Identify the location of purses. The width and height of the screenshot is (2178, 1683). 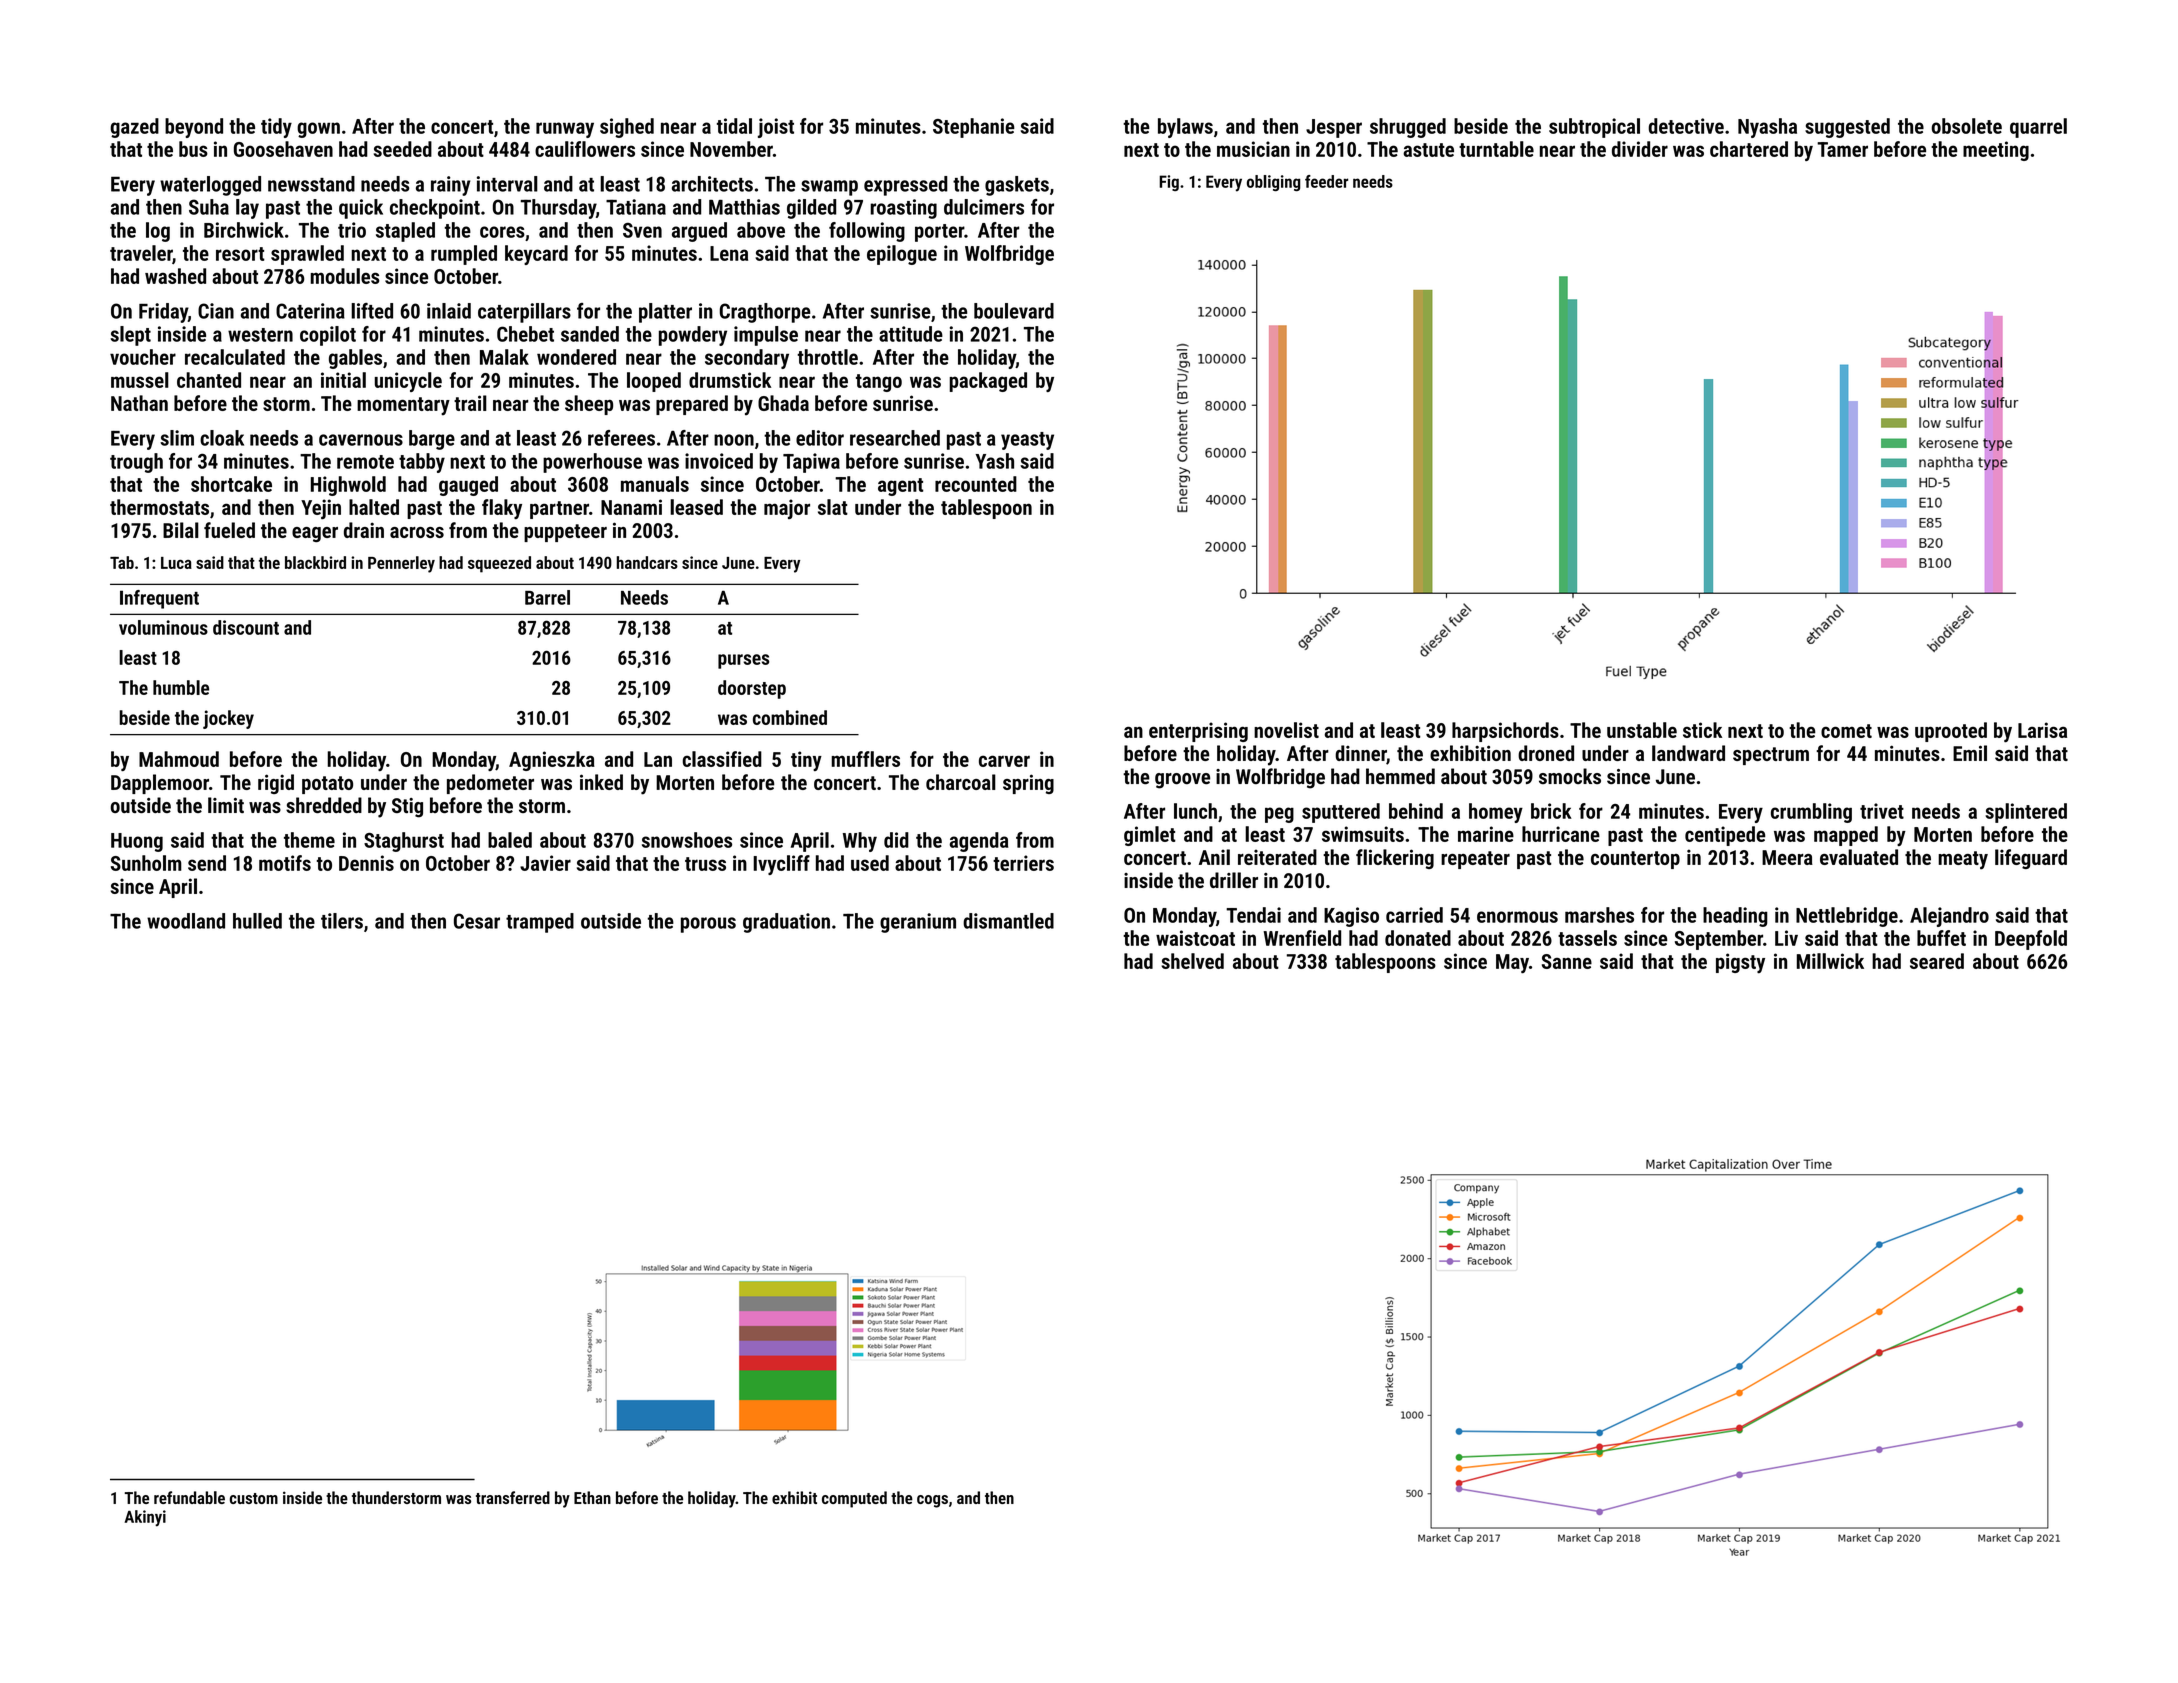
(743, 661).
